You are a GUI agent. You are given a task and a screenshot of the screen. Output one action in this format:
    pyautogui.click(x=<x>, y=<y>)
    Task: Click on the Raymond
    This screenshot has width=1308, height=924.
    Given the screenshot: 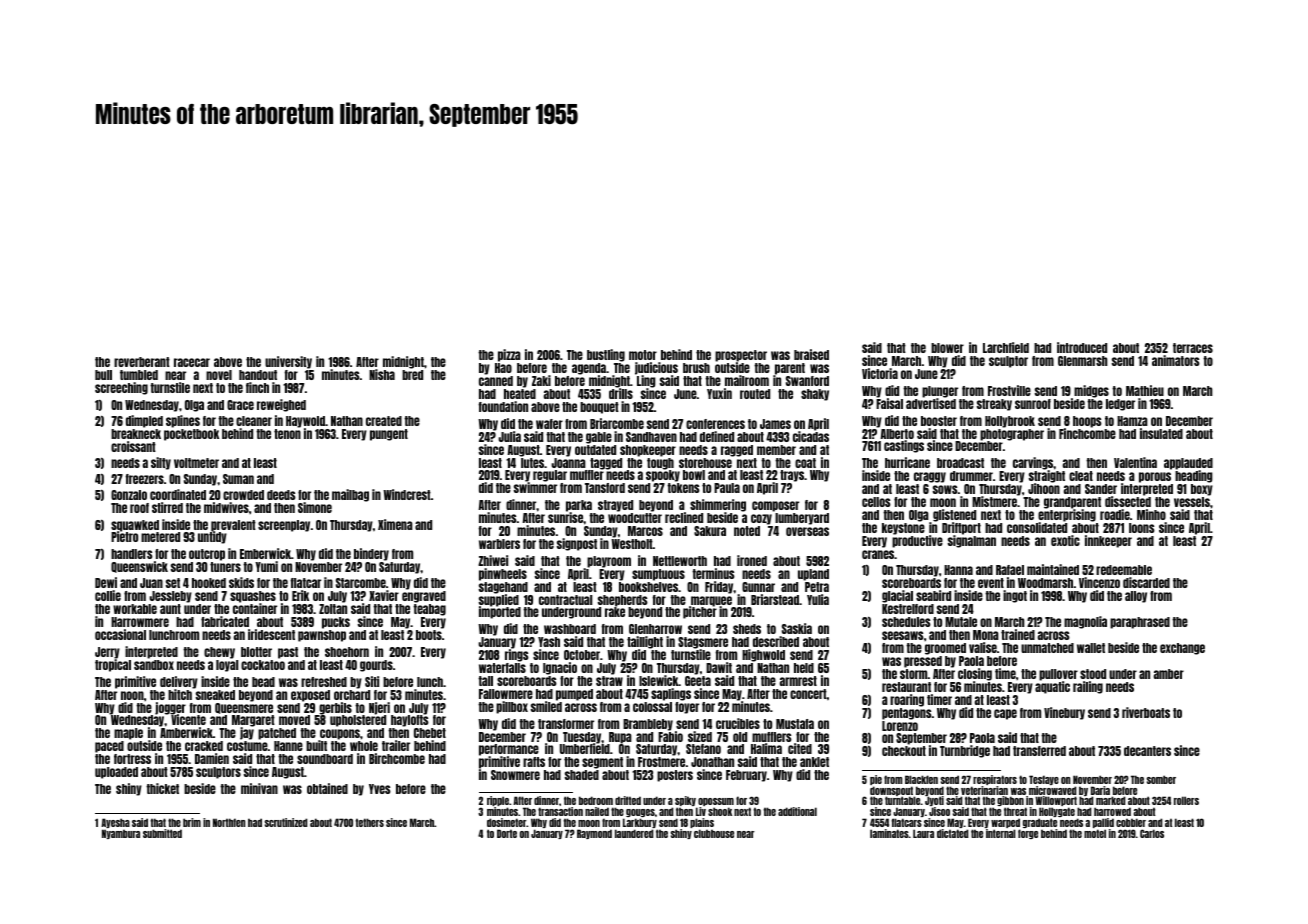 What is the action you would take?
    pyautogui.click(x=594, y=834)
